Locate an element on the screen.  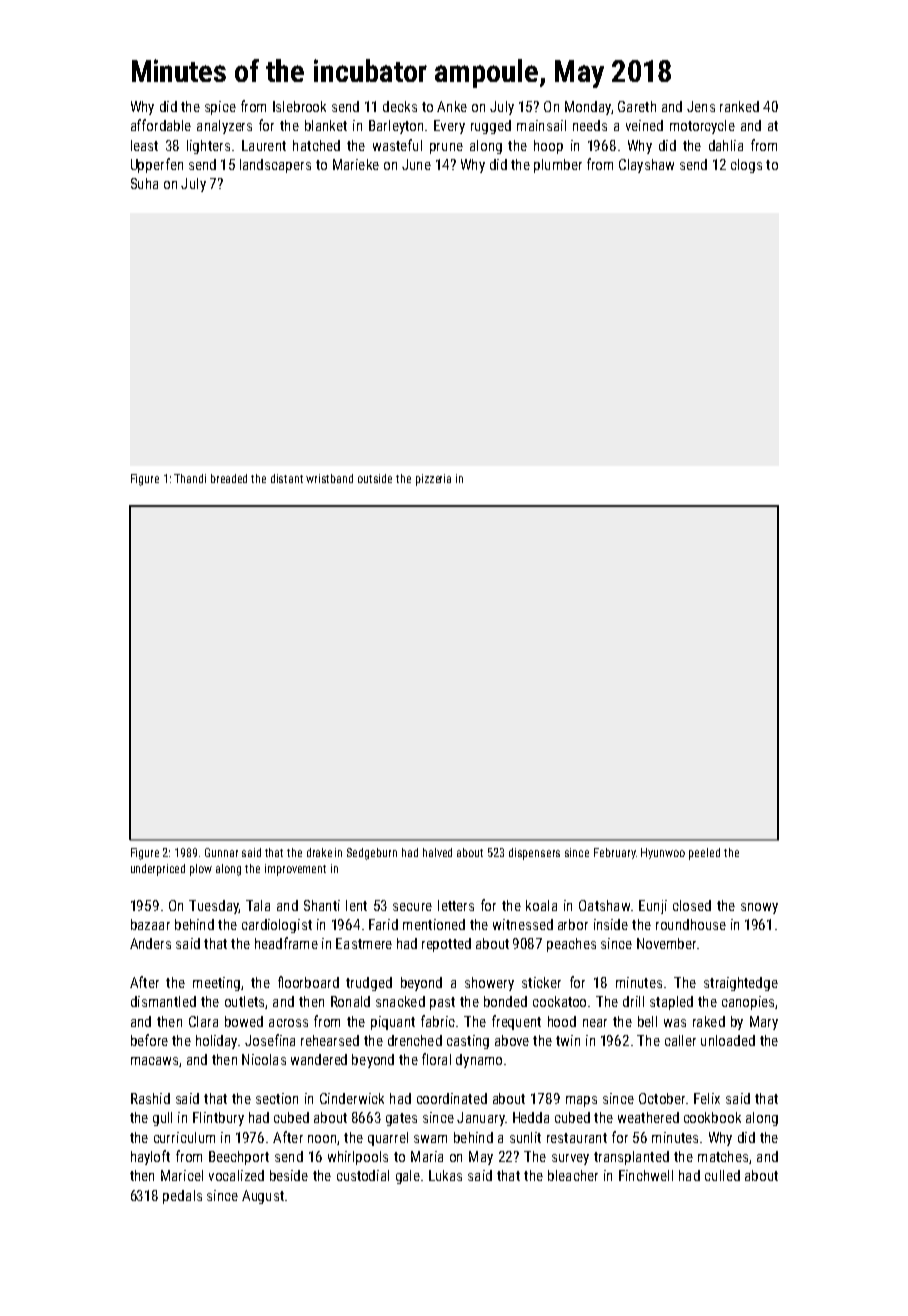
pizzeria is located at coordinates (433, 480).
